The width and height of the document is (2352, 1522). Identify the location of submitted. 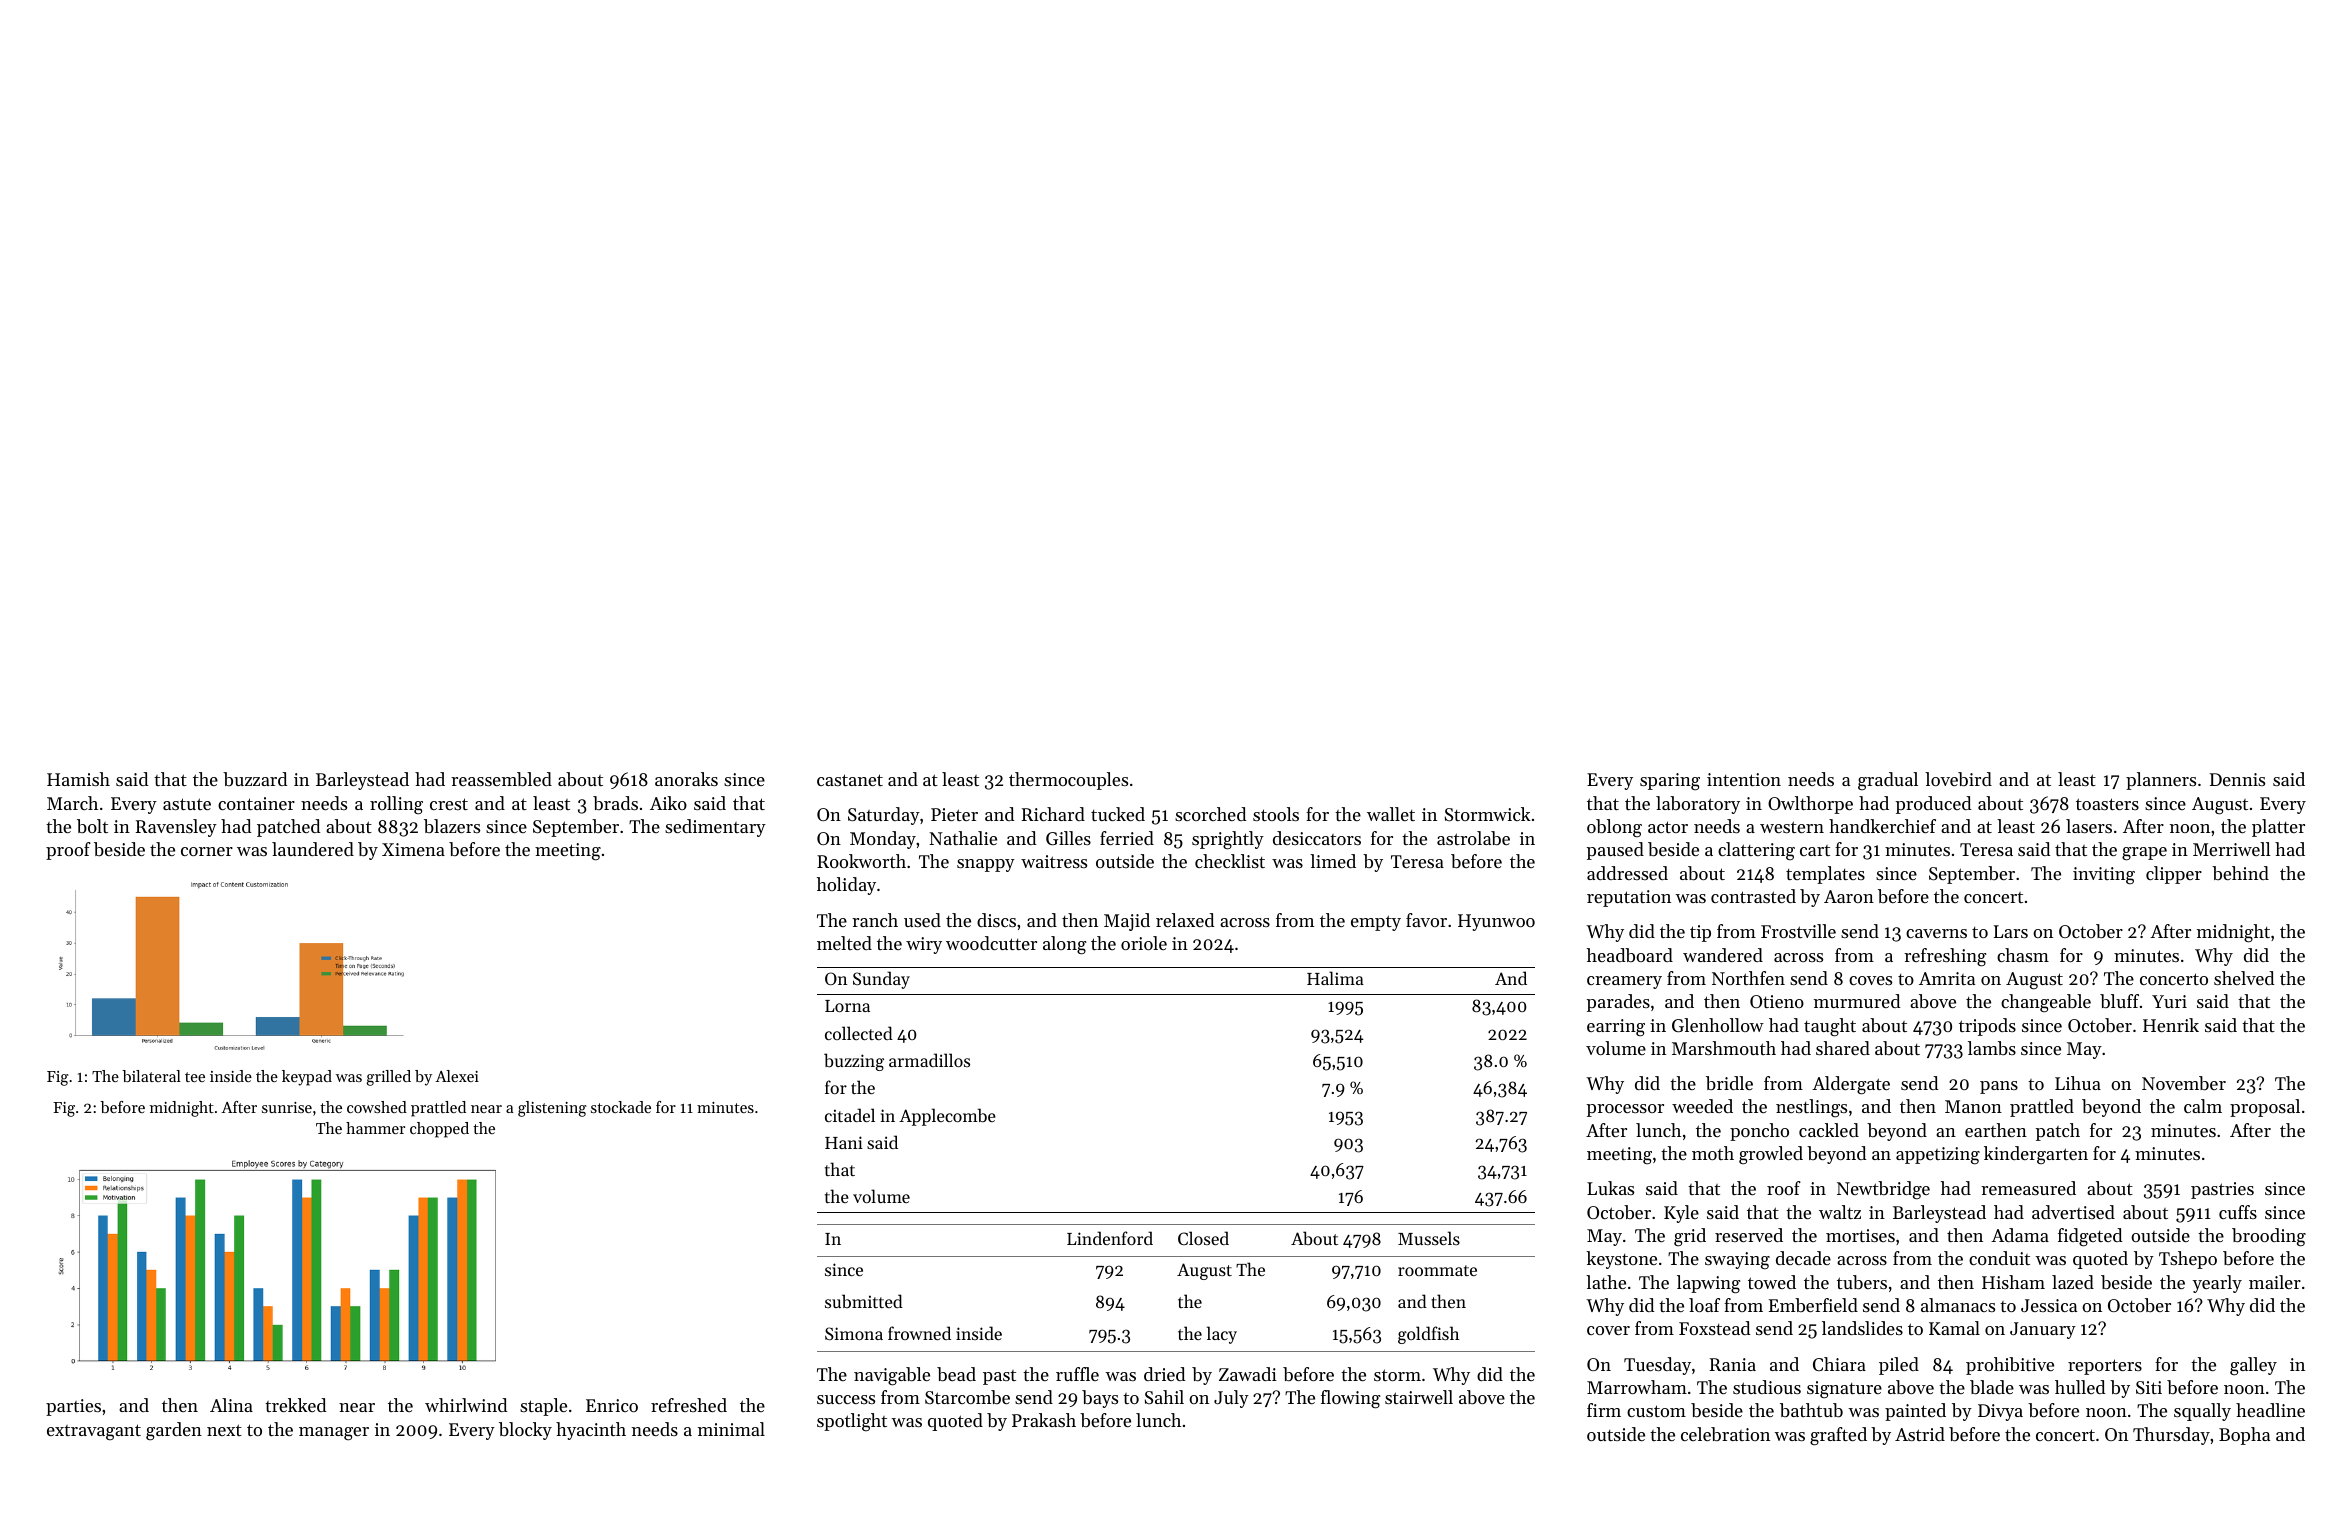
(864, 1301).
